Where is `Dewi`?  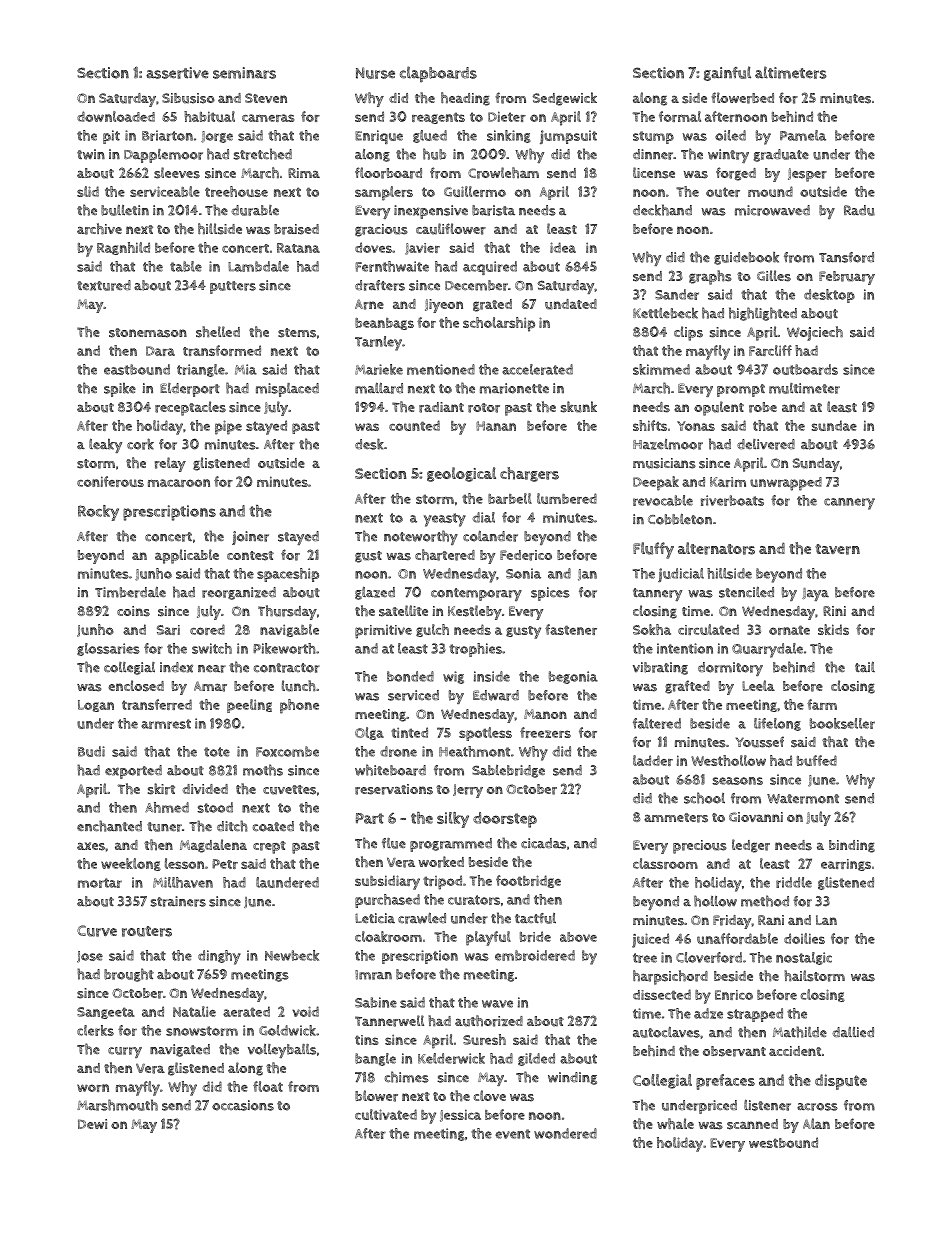 Dewi is located at coordinates (92, 1124).
